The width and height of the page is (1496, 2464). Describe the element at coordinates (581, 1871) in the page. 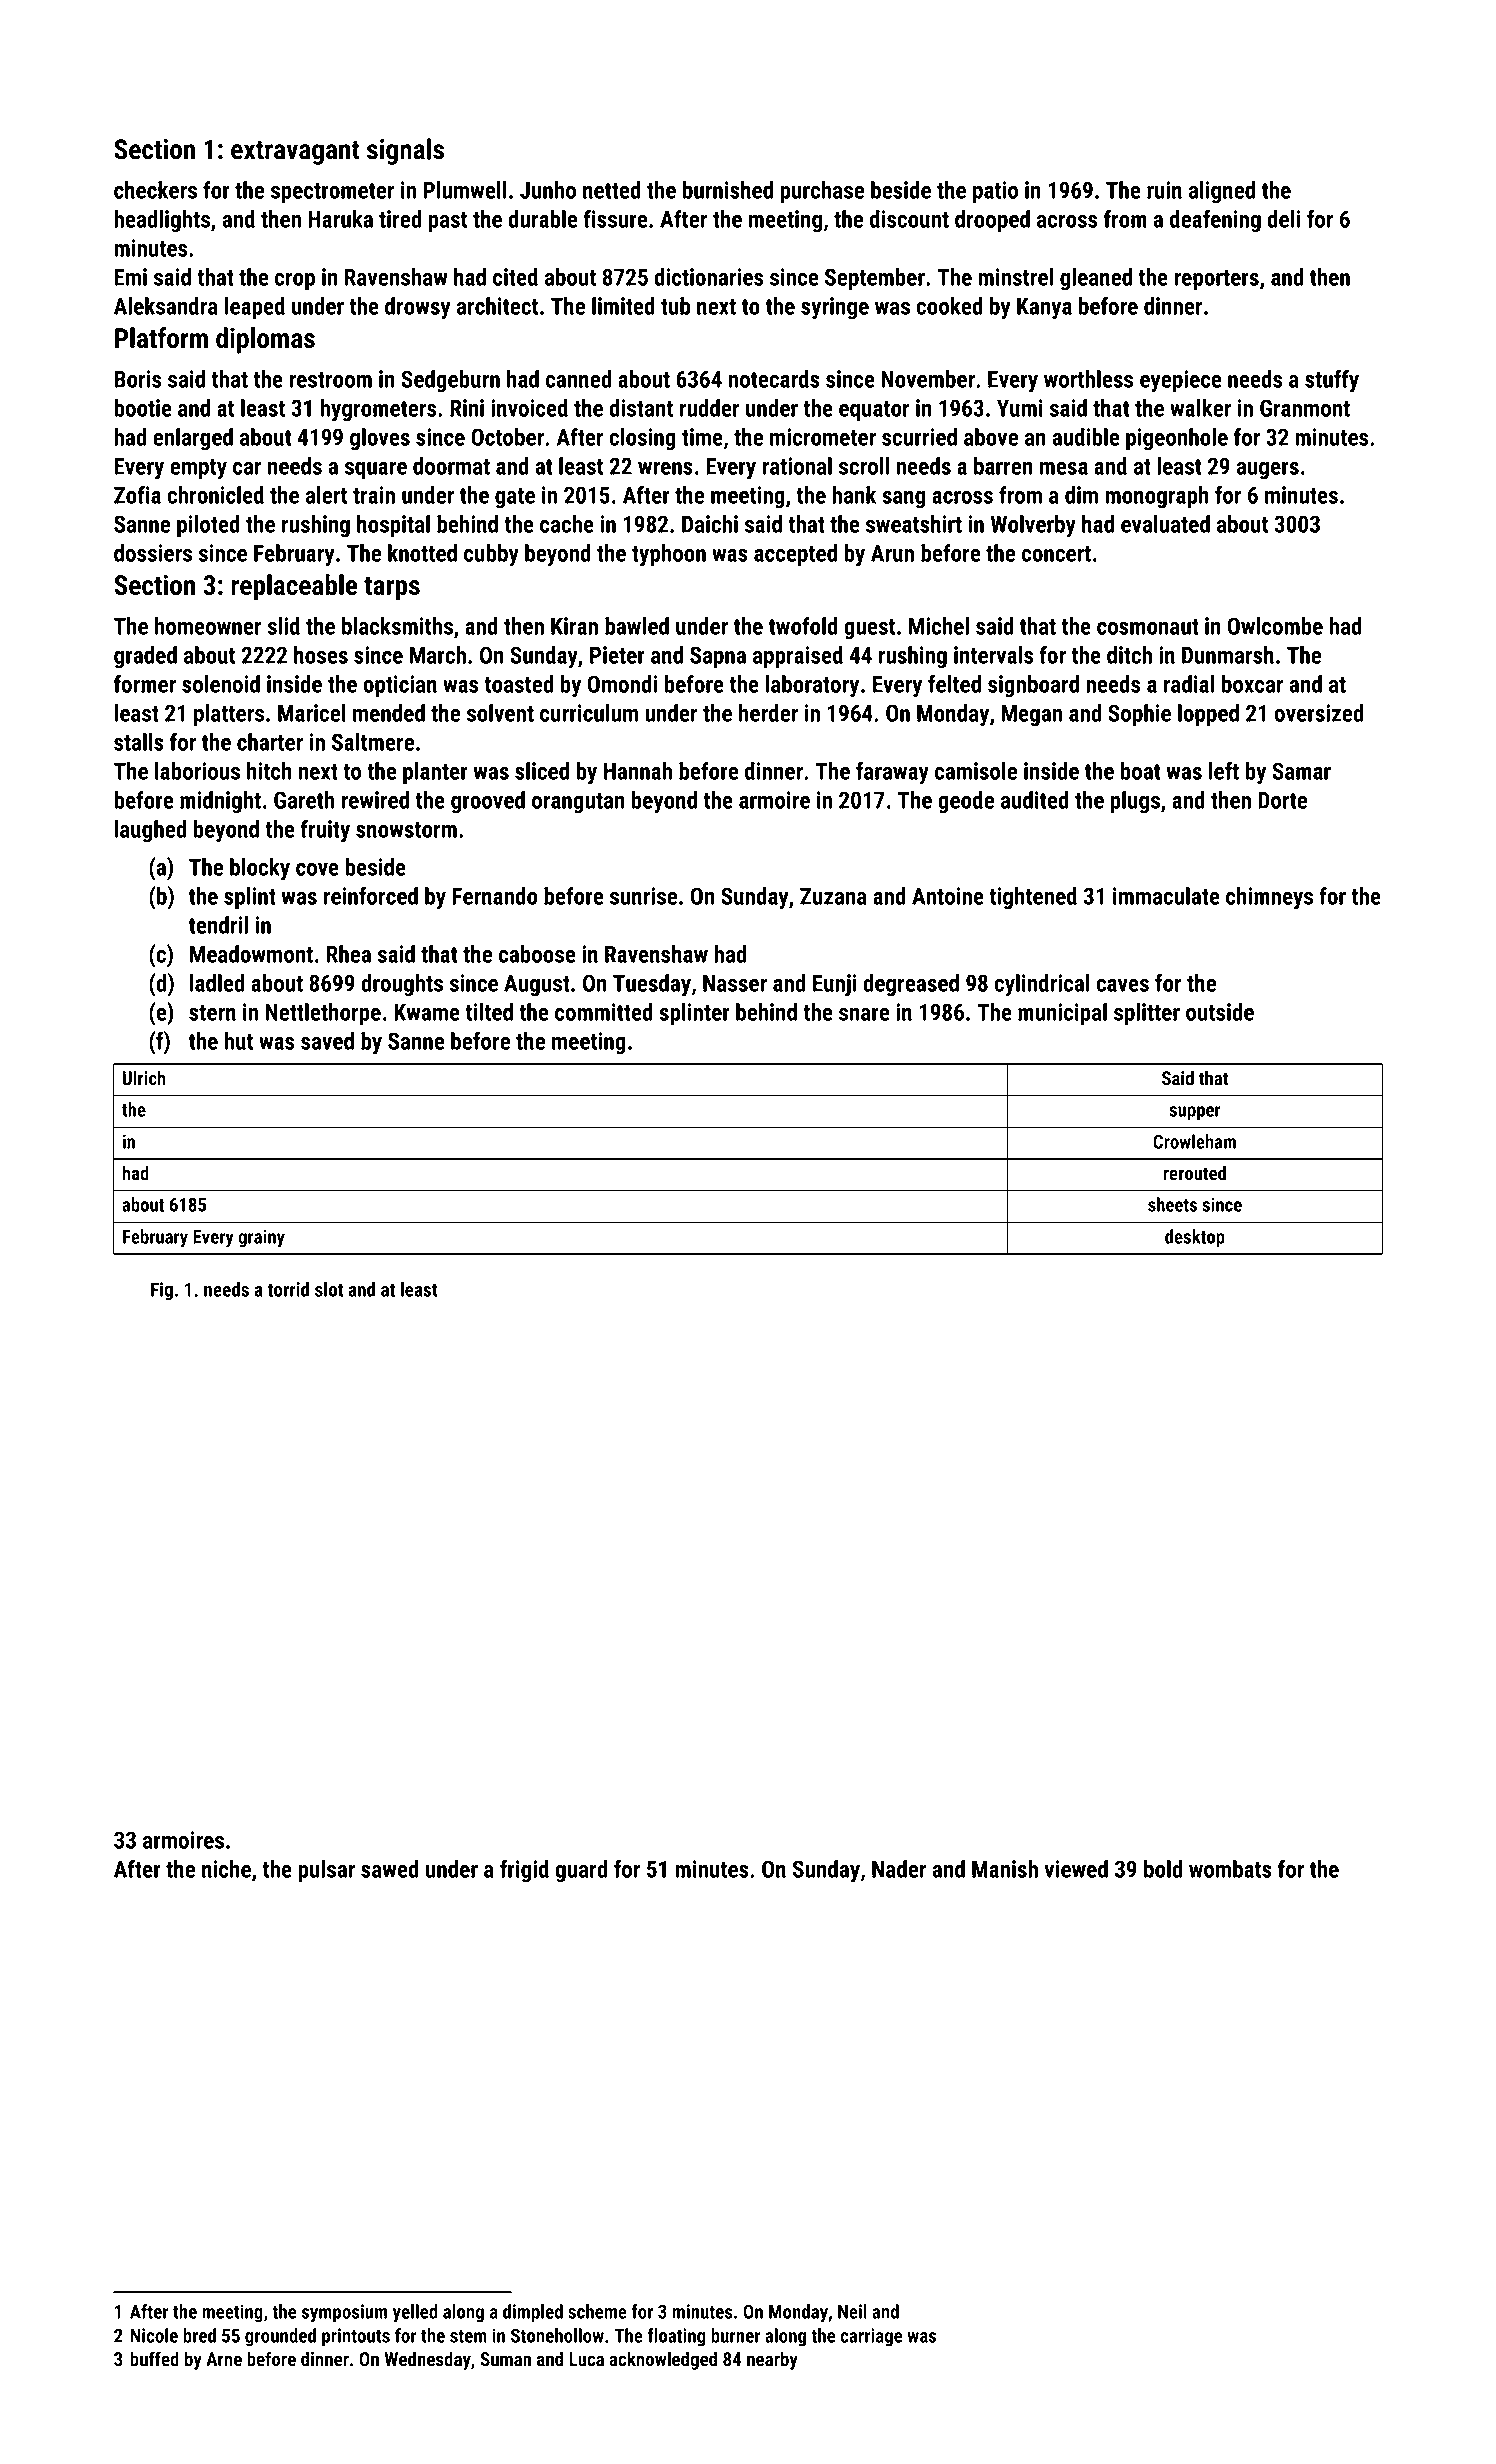

I see `guard` at that location.
